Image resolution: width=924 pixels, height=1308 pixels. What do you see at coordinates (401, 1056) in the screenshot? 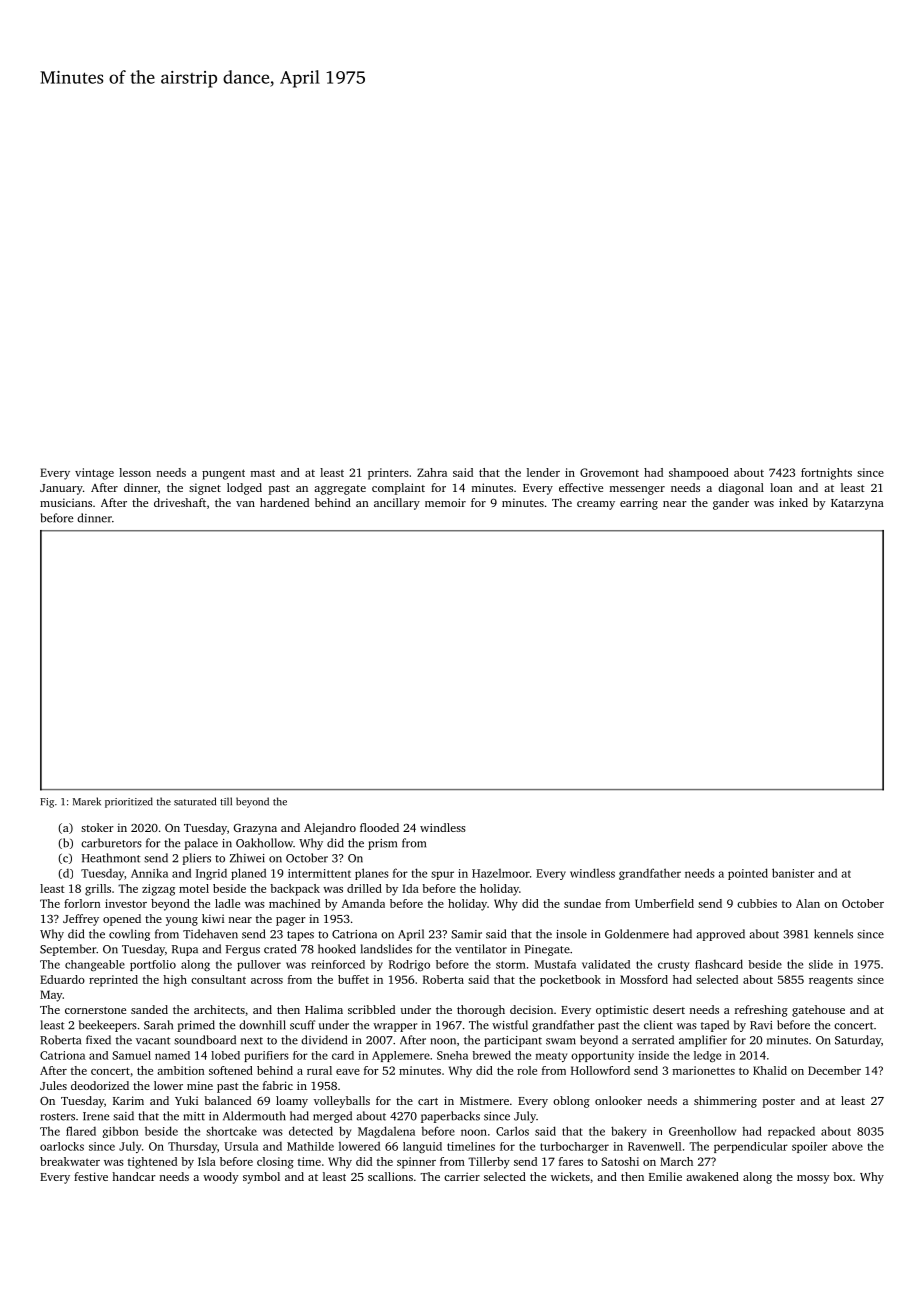
I see `Applemere` at bounding box center [401, 1056].
